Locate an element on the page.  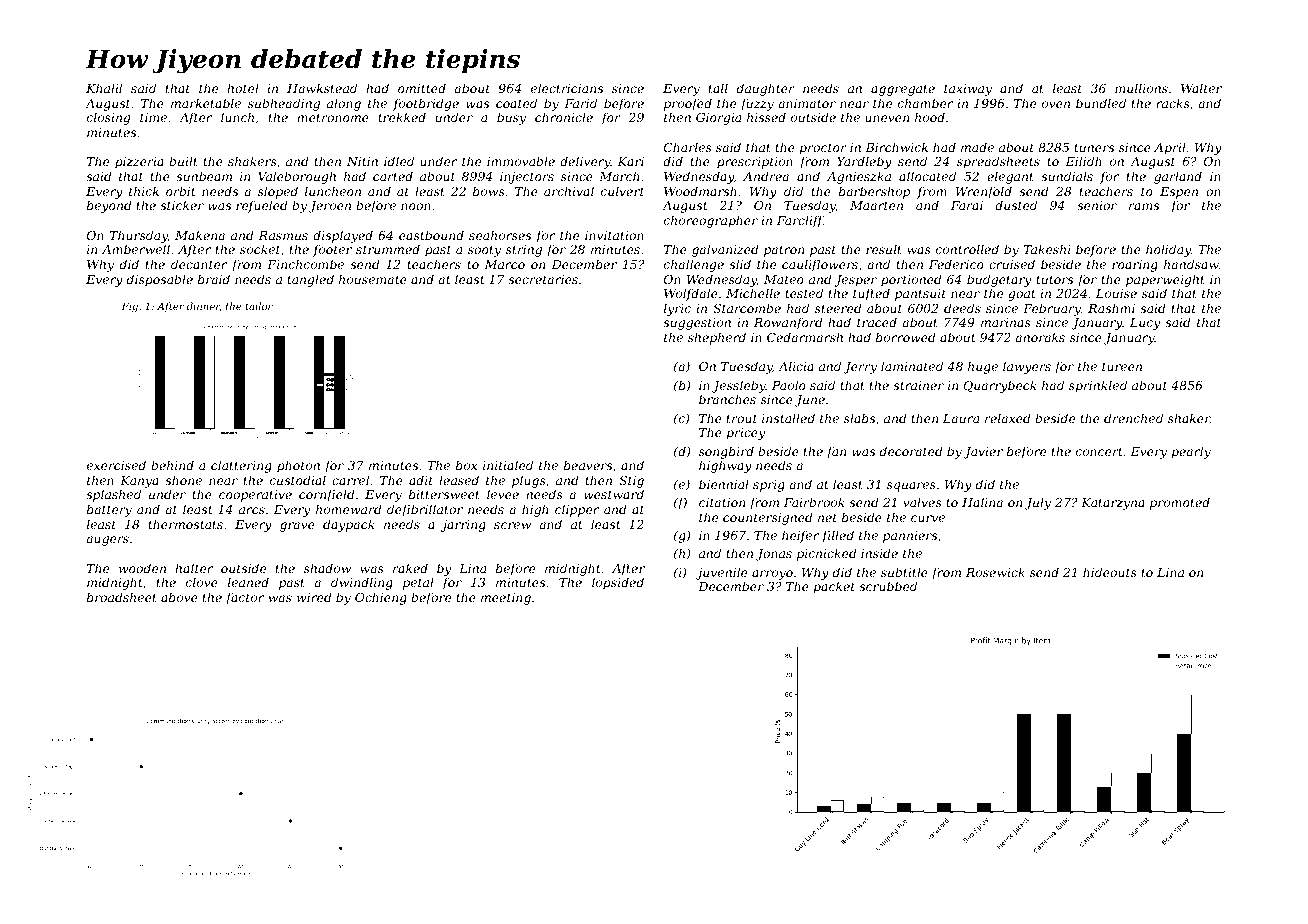
dinner is located at coordinates (203, 306).
